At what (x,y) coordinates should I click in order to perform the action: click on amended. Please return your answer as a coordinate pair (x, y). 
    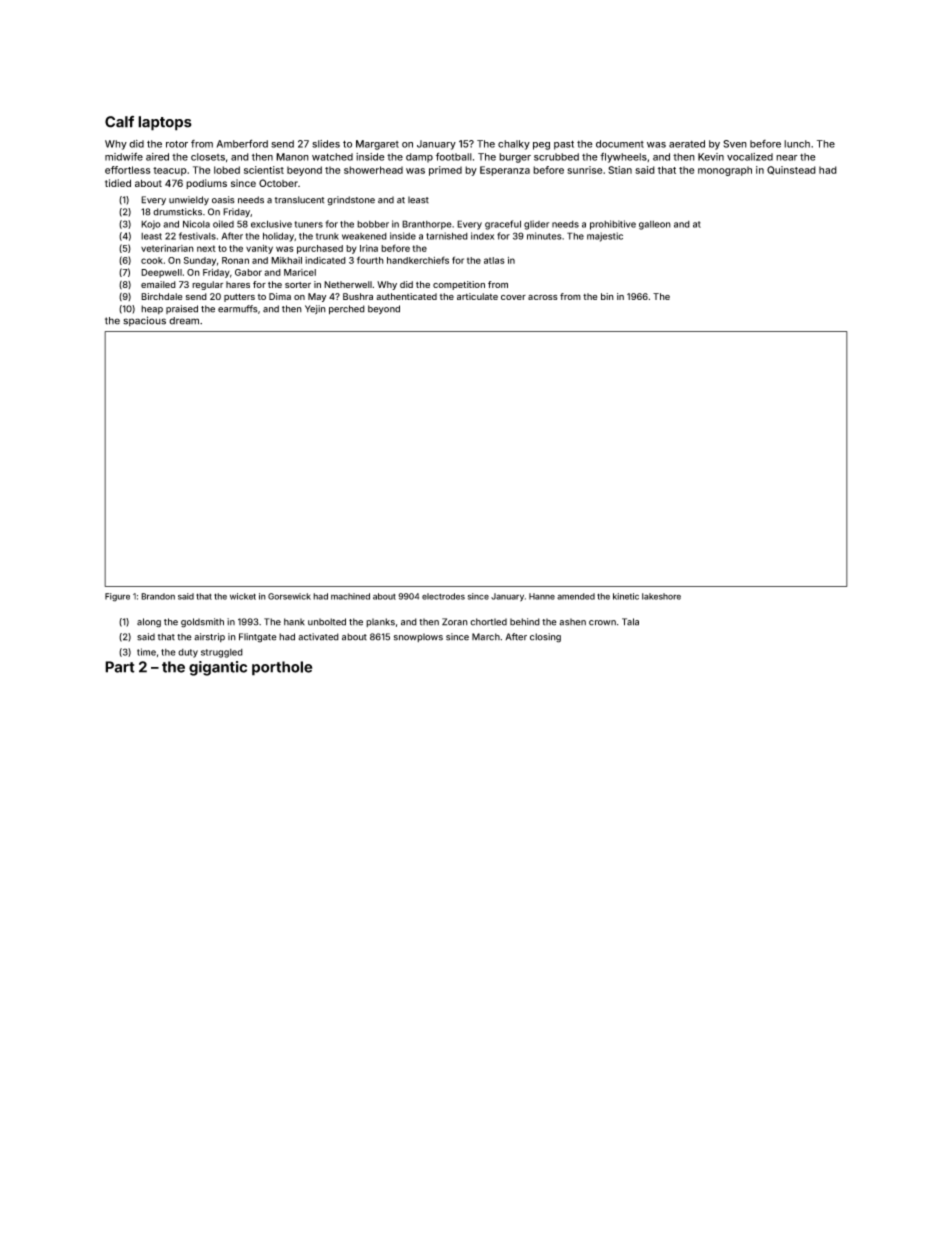
    Looking at the image, I should click on (576, 596).
